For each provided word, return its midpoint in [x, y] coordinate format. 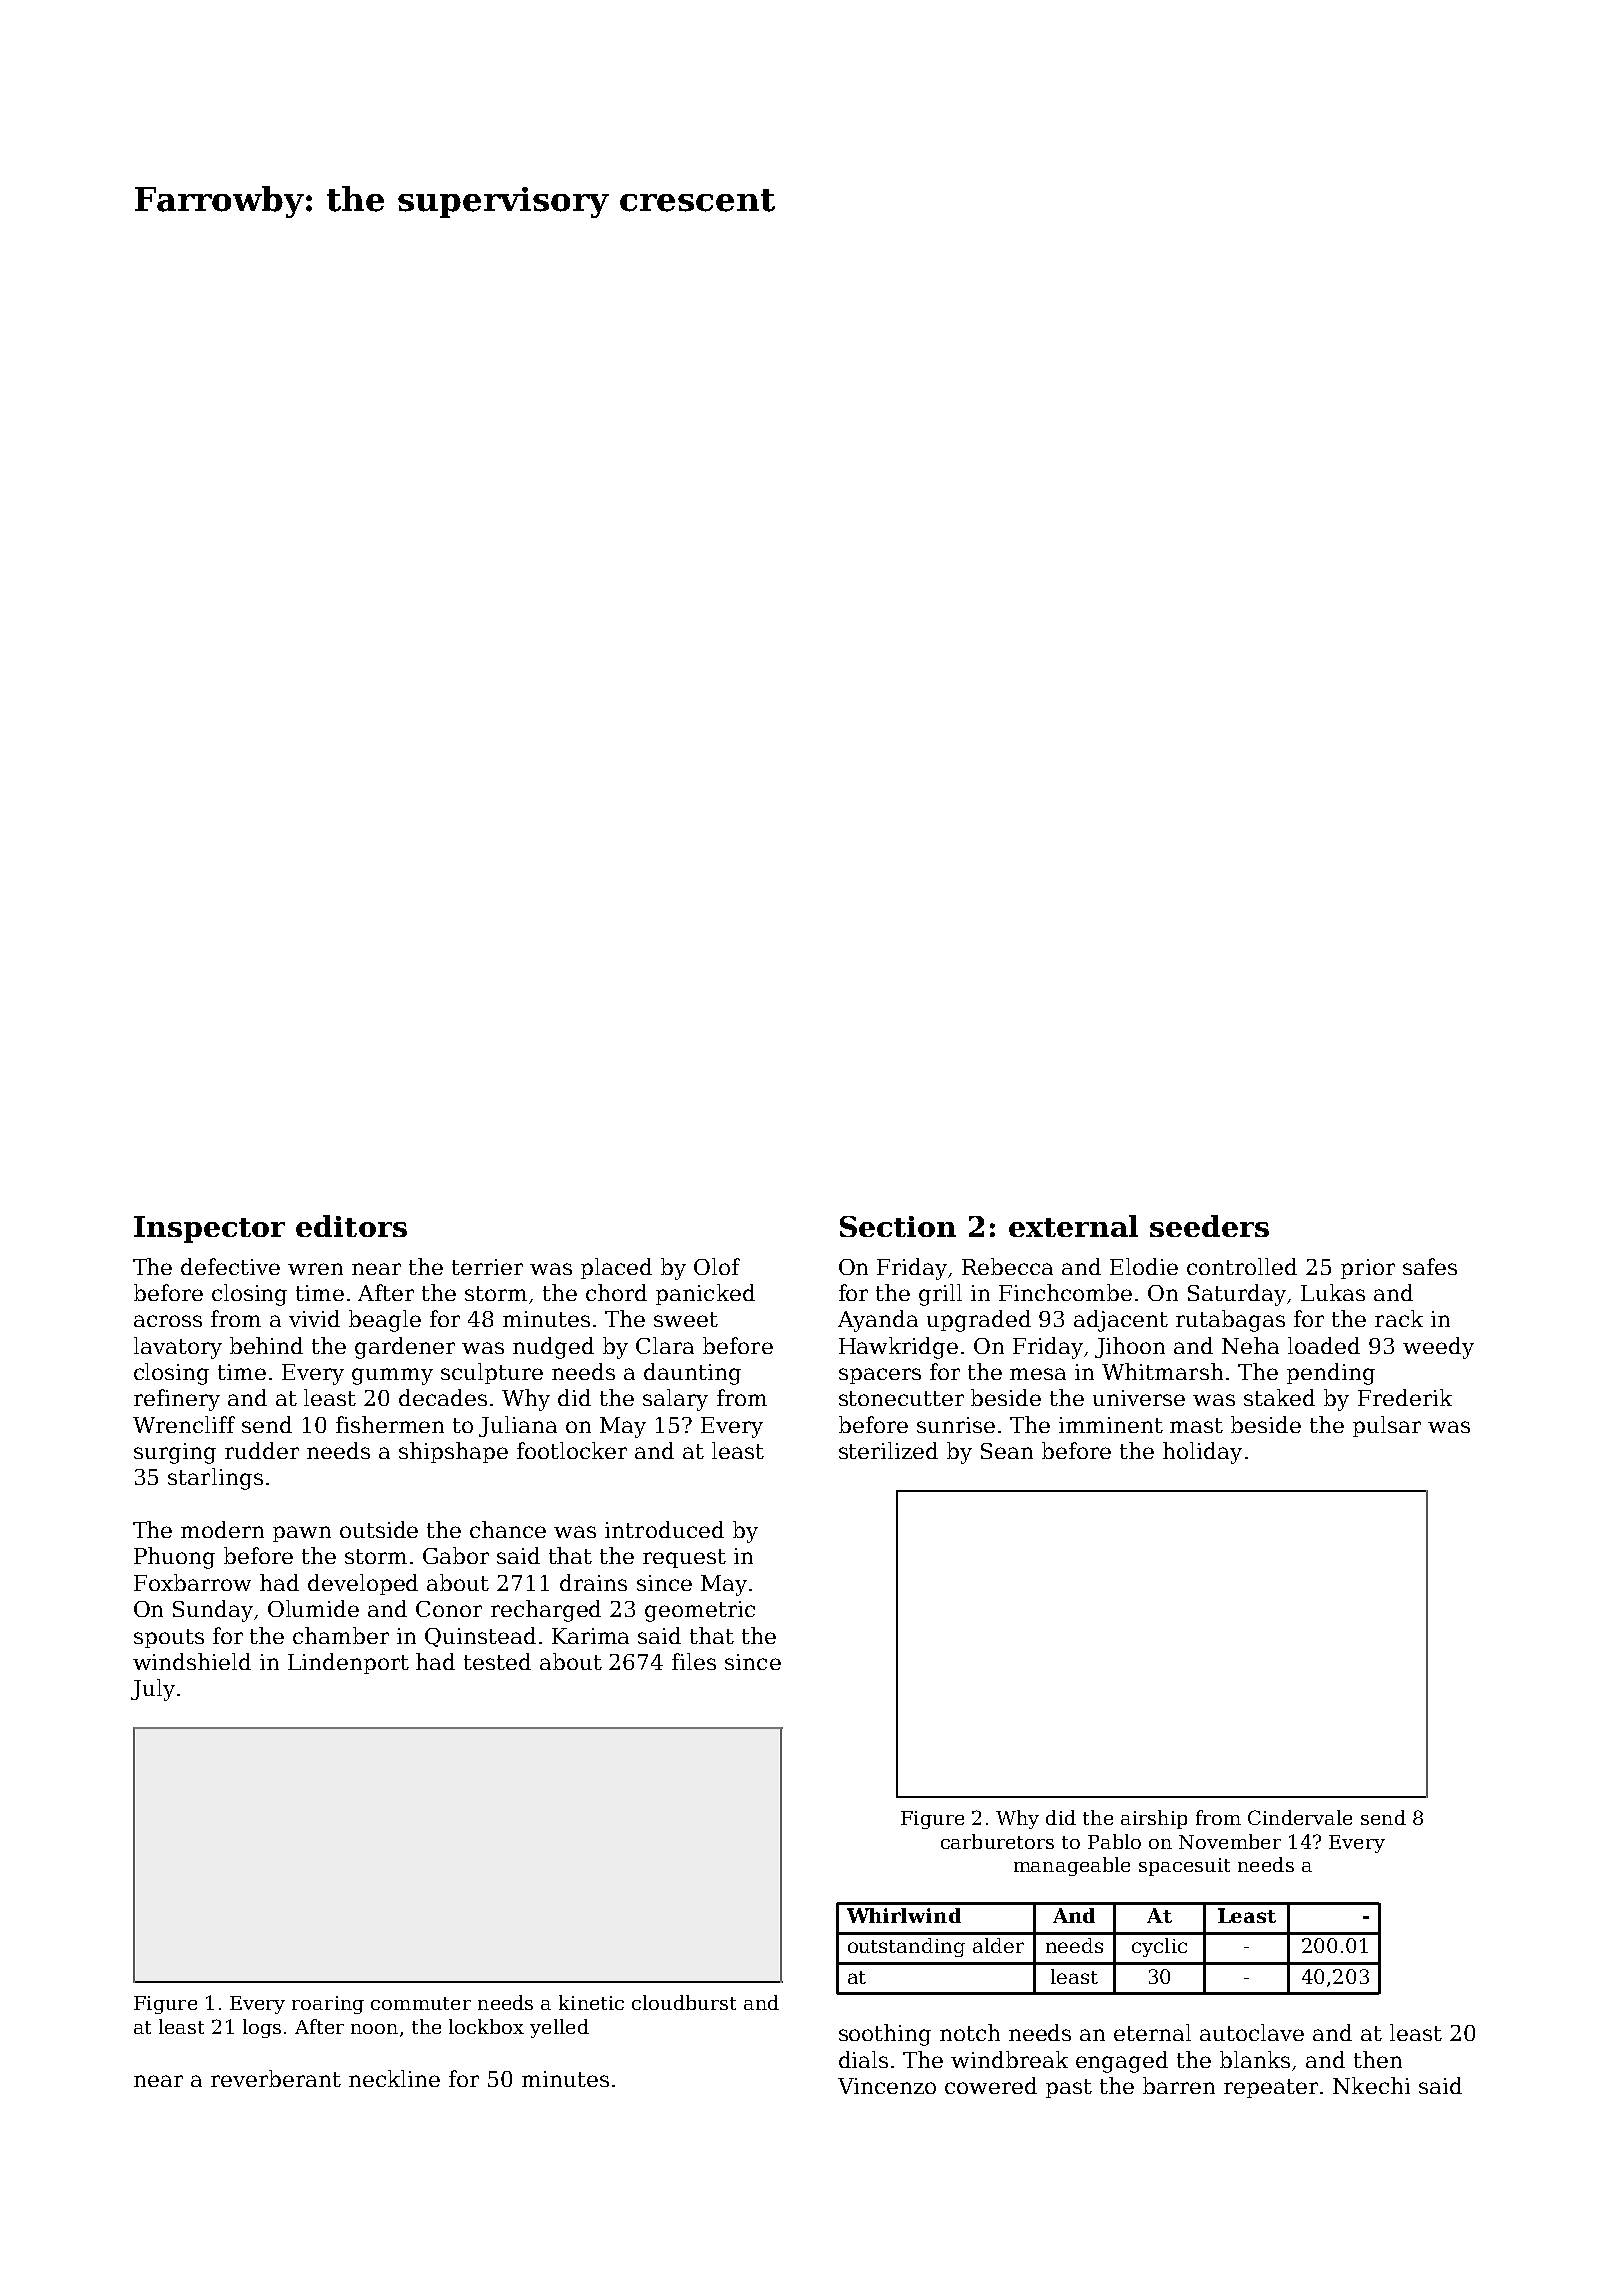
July [153, 1690]
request [684, 1558]
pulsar [1387, 1426]
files [694, 1661]
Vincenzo [887, 2086]
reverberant [276, 2078]
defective [230, 1266]
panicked [705, 1294]
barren [1179, 2085]
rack [1399, 1318]
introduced [664, 1529]
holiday [1202, 1453]
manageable [1072, 1866]
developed [363, 1584]
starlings [215, 1479]
